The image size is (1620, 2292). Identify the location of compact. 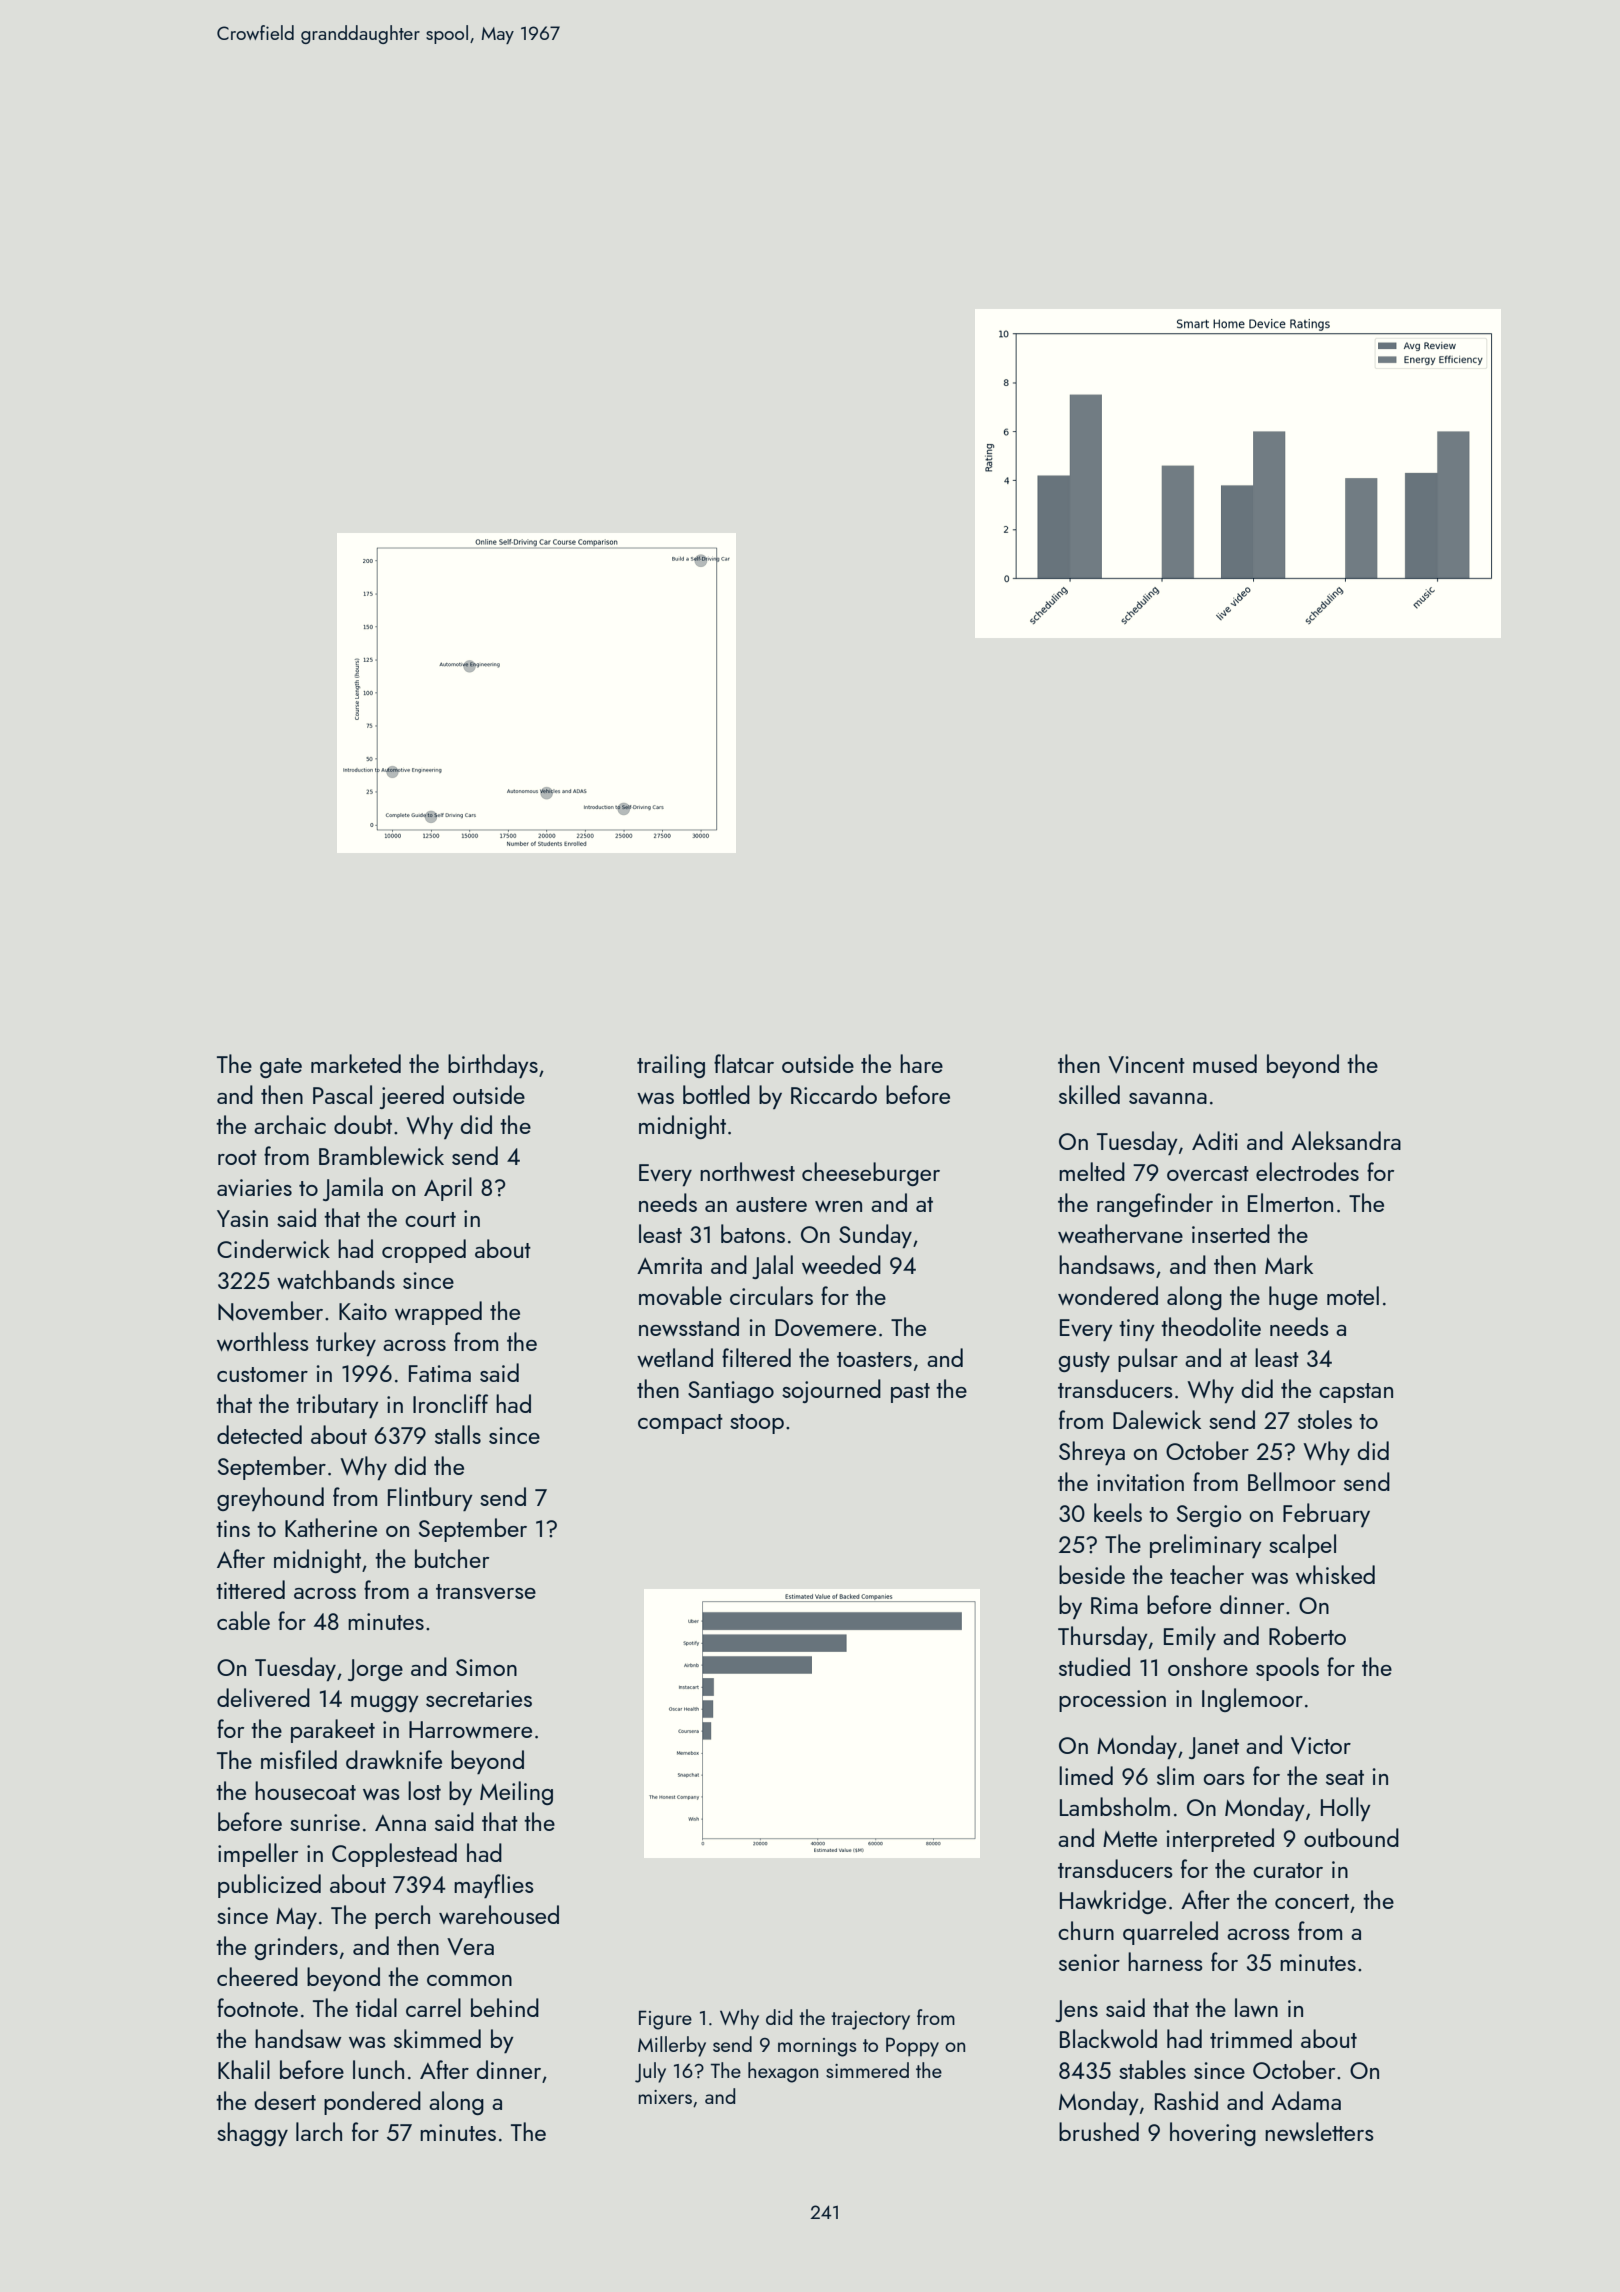
(680, 1424).
